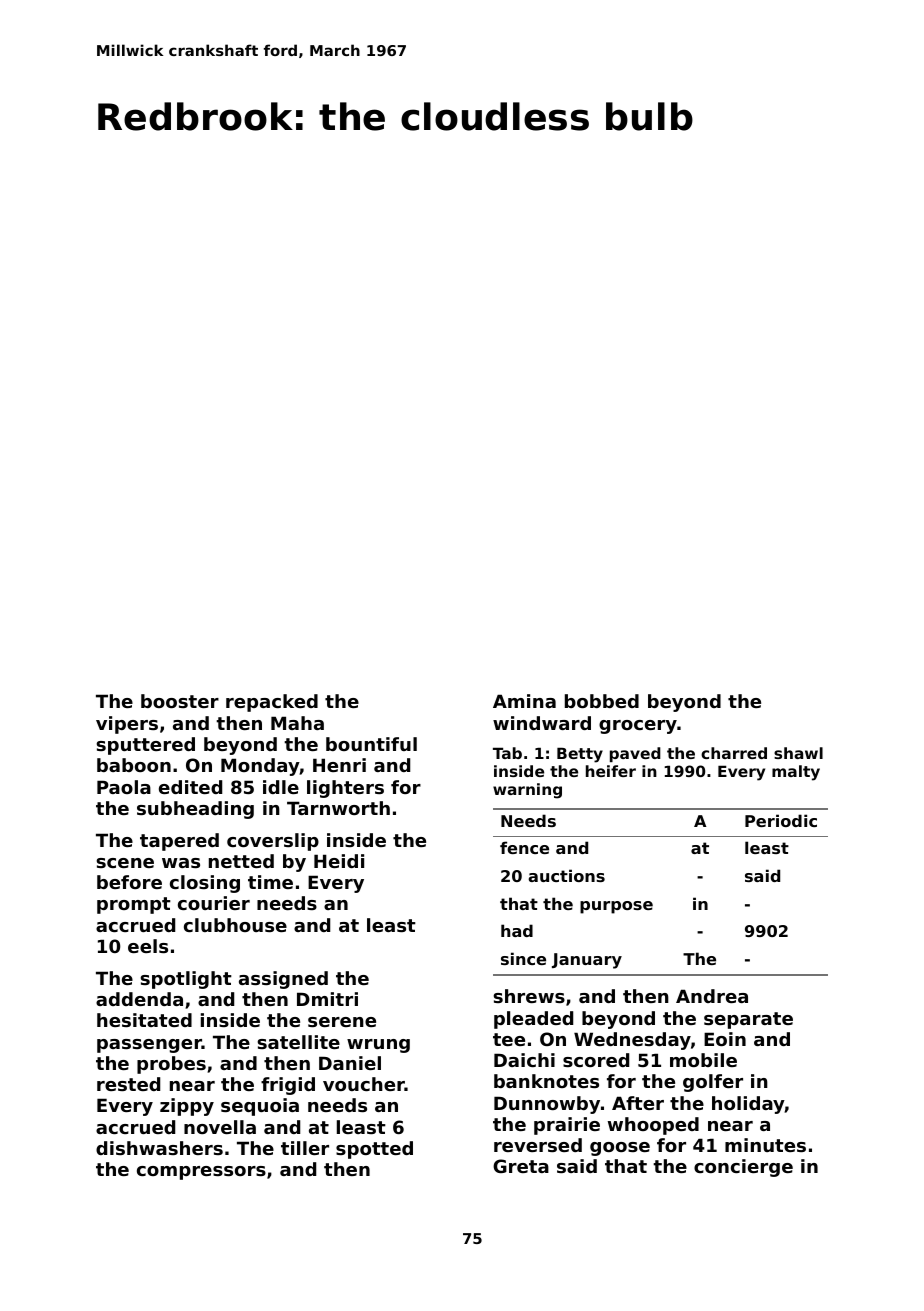 The image size is (924, 1311). Describe the element at coordinates (713, 1083) in the page. I see `golfer` at that location.
